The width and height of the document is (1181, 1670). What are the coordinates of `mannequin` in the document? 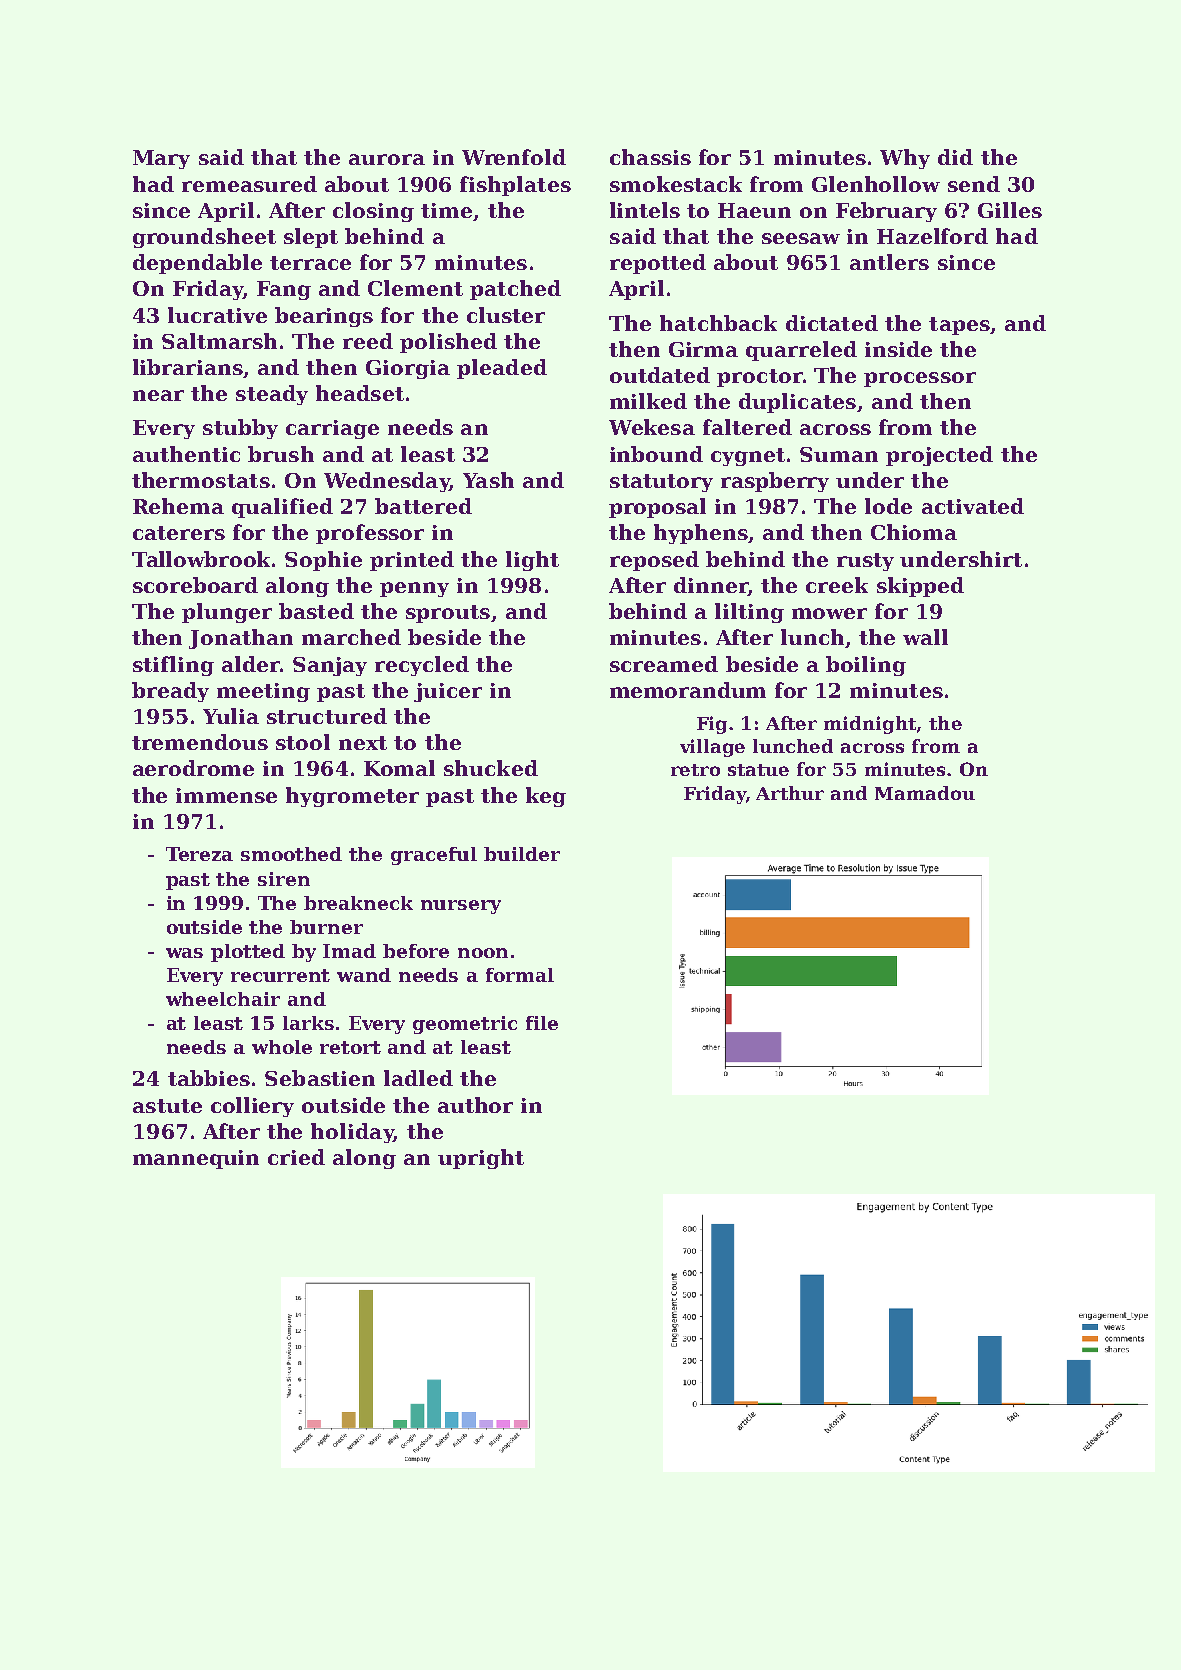 It's located at (196, 1159).
